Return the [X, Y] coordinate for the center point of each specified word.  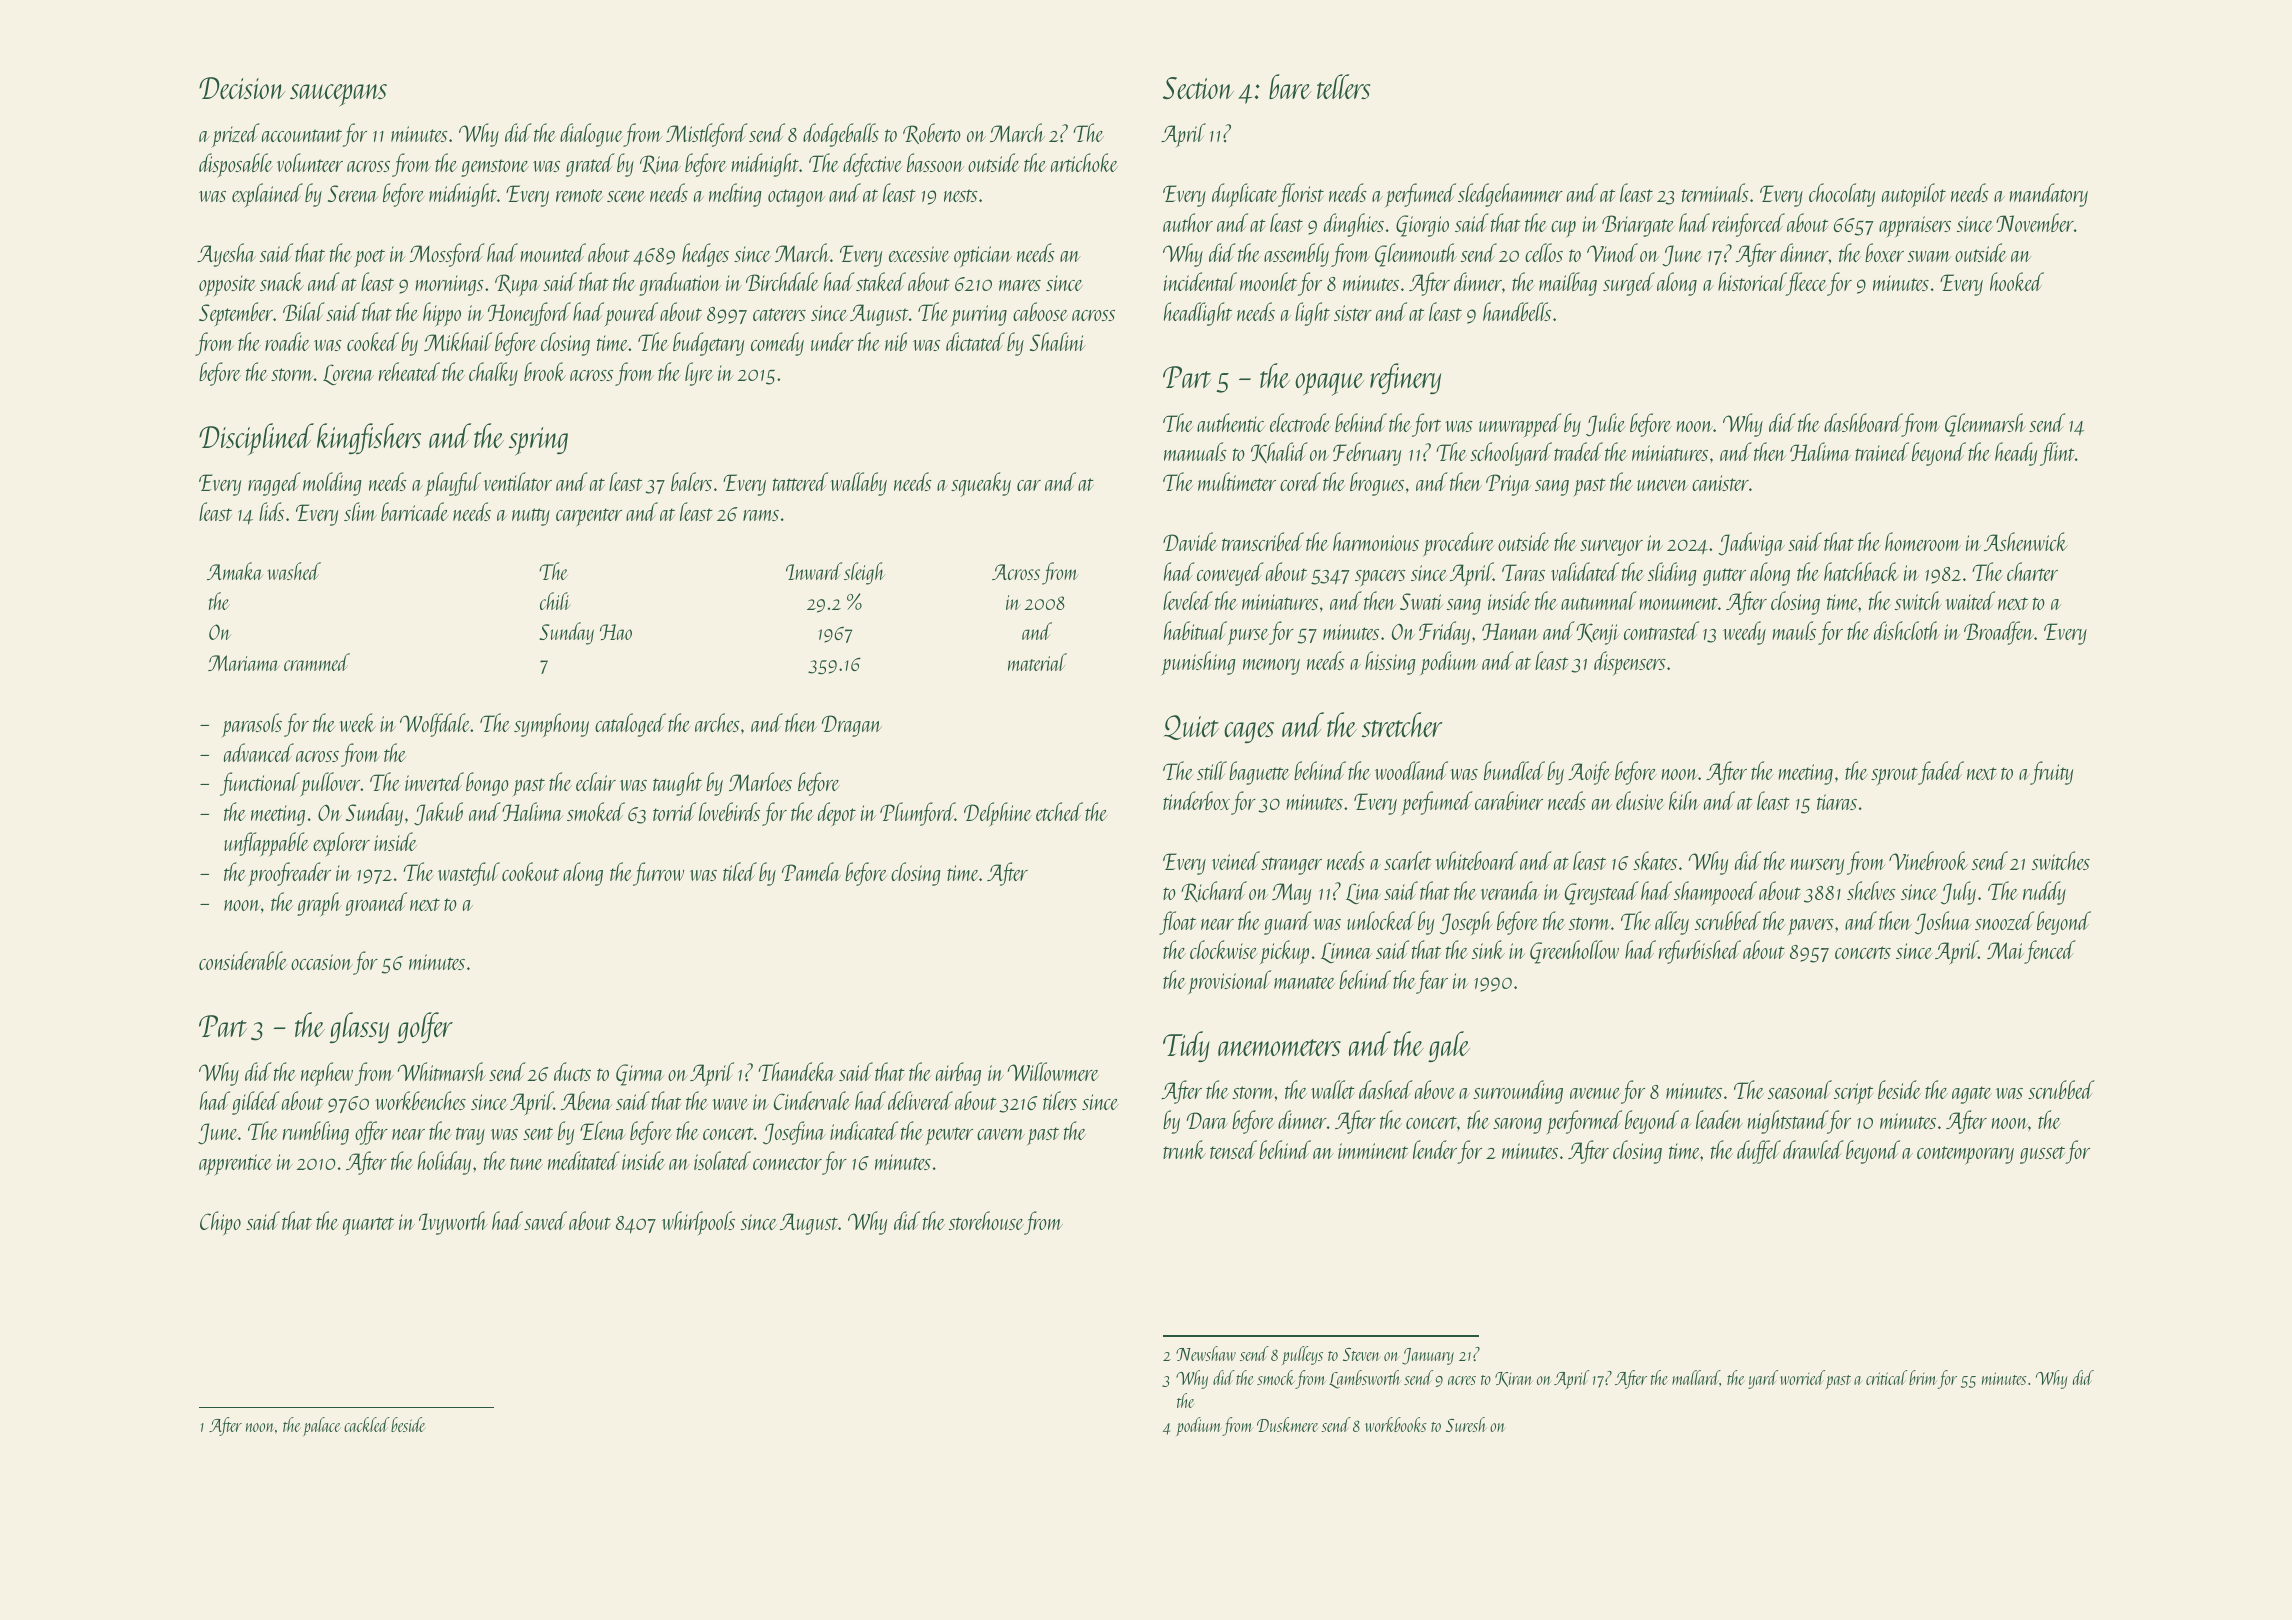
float [1177, 923]
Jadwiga [1751, 544]
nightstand [1787, 1122]
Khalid [1279, 452]
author [1188, 222]
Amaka [235, 571]
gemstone [495, 168]
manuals [1195, 451]
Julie [1606, 425]
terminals [1715, 192]
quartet [368, 1226]
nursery [1817, 867]
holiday [444, 1163]
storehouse [986, 1220]
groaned [376, 904]
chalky [493, 374]
